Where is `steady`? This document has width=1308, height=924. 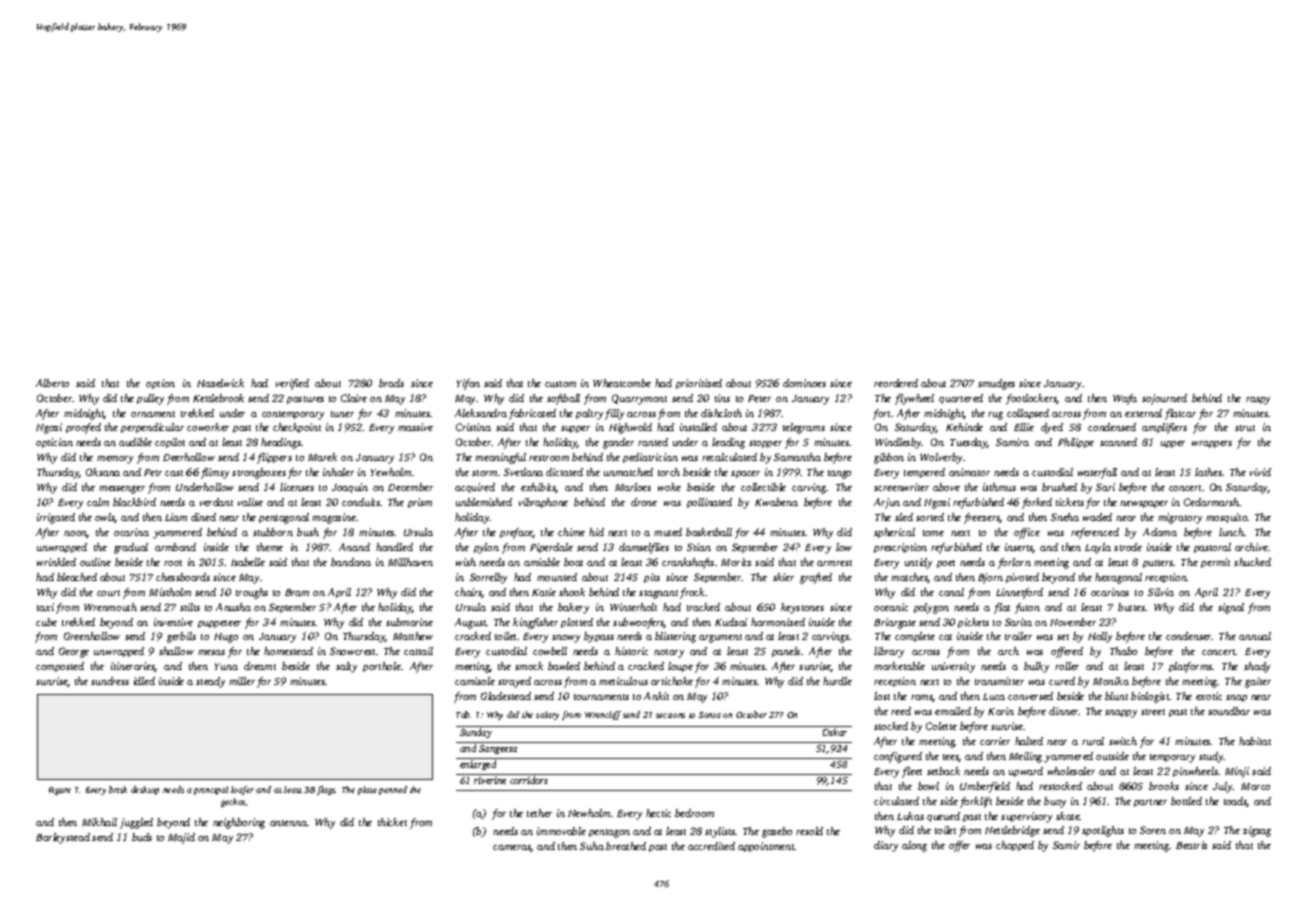 steady is located at coordinates (210, 682).
